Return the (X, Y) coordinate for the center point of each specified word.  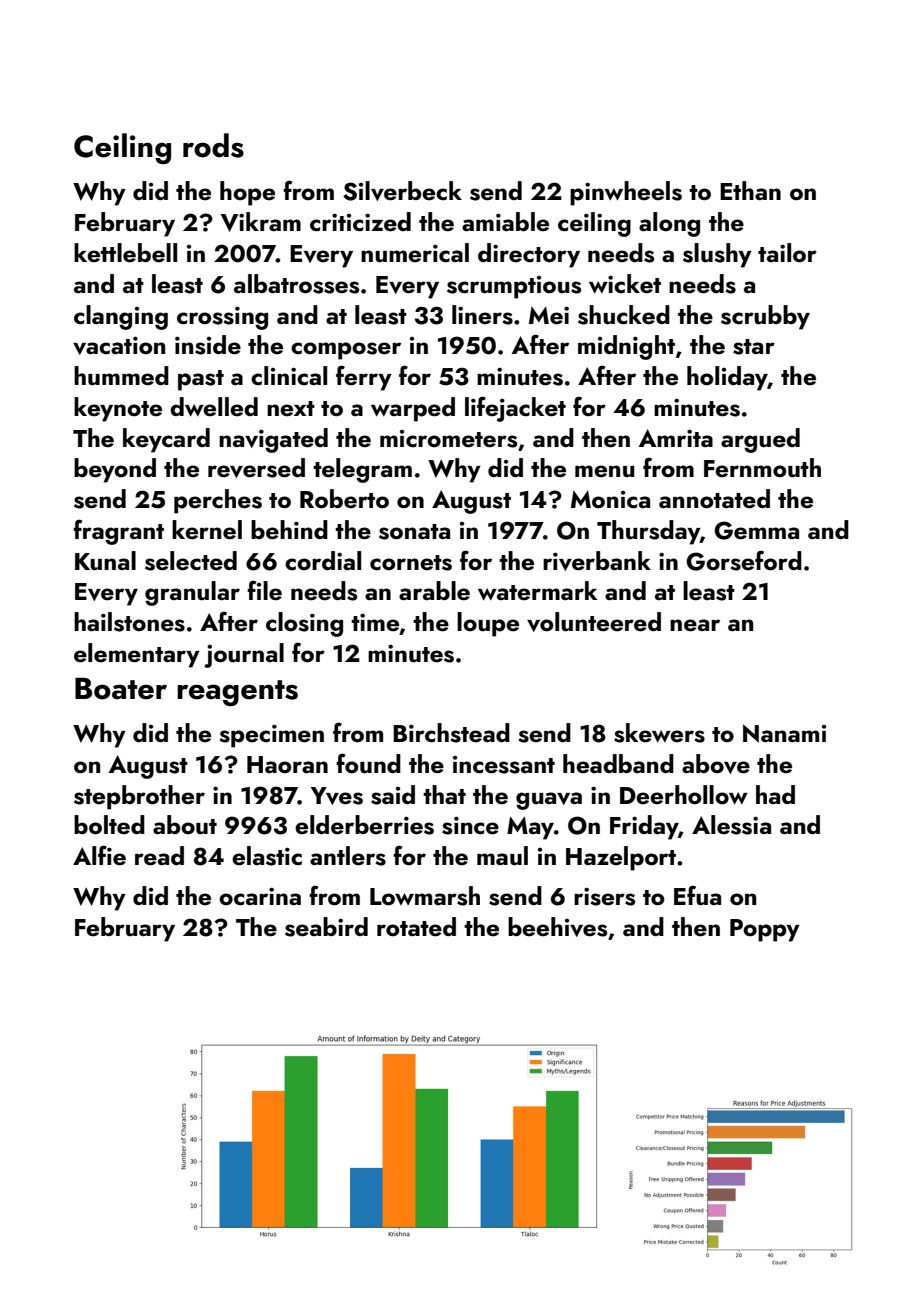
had (775, 794)
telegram (362, 470)
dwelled (214, 407)
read (159, 856)
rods (213, 145)
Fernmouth (762, 468)
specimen (271, 736)
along (669, 224)
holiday (727, 378)
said (393, 795)
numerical (415, 253)
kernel (207, 530)
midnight (626, 347)
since (470, 825)
